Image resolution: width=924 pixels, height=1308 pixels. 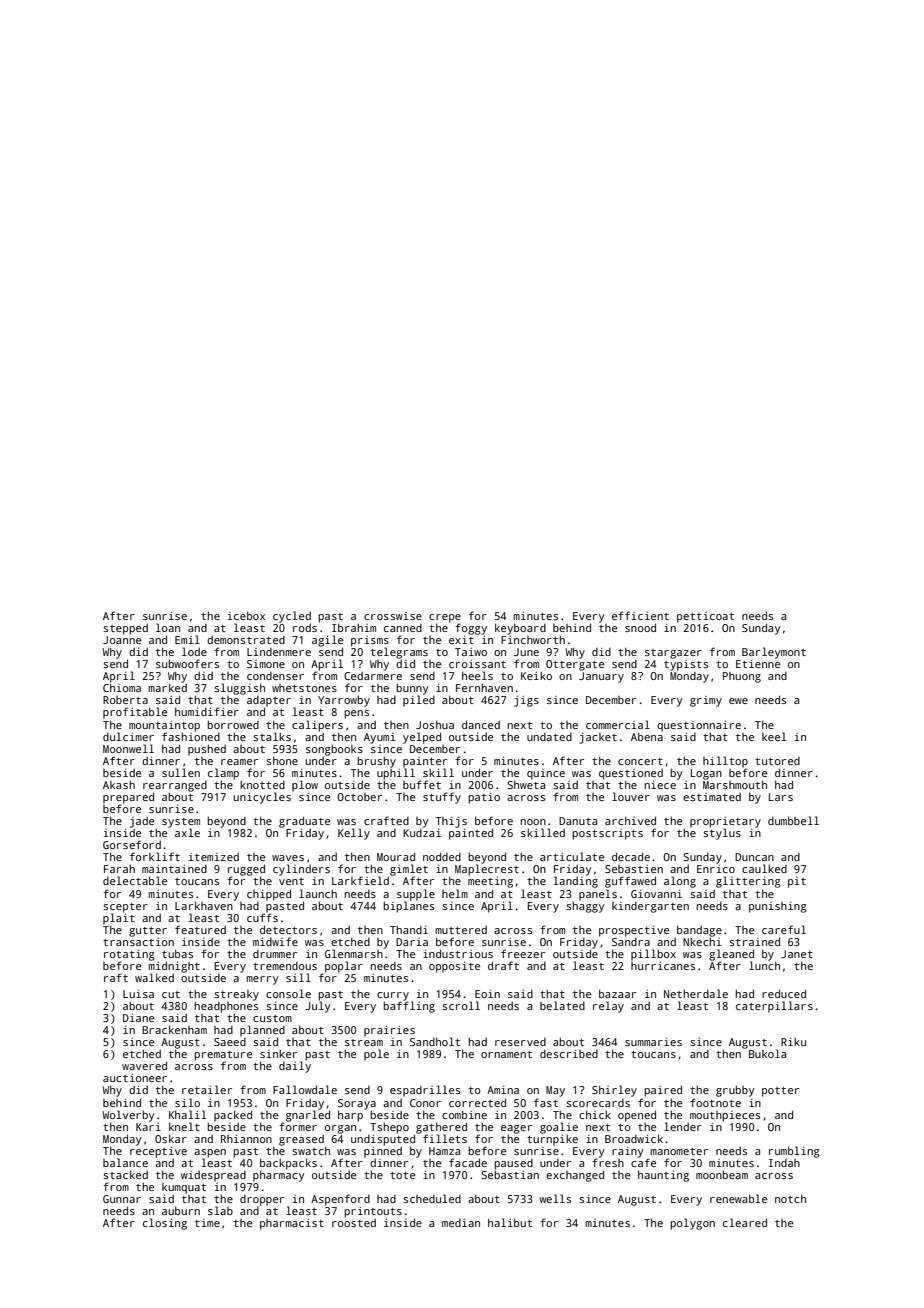 What do you see at coordinates (777, 761) in the image?
I see `tutored` at bounding box center [777, 761].
